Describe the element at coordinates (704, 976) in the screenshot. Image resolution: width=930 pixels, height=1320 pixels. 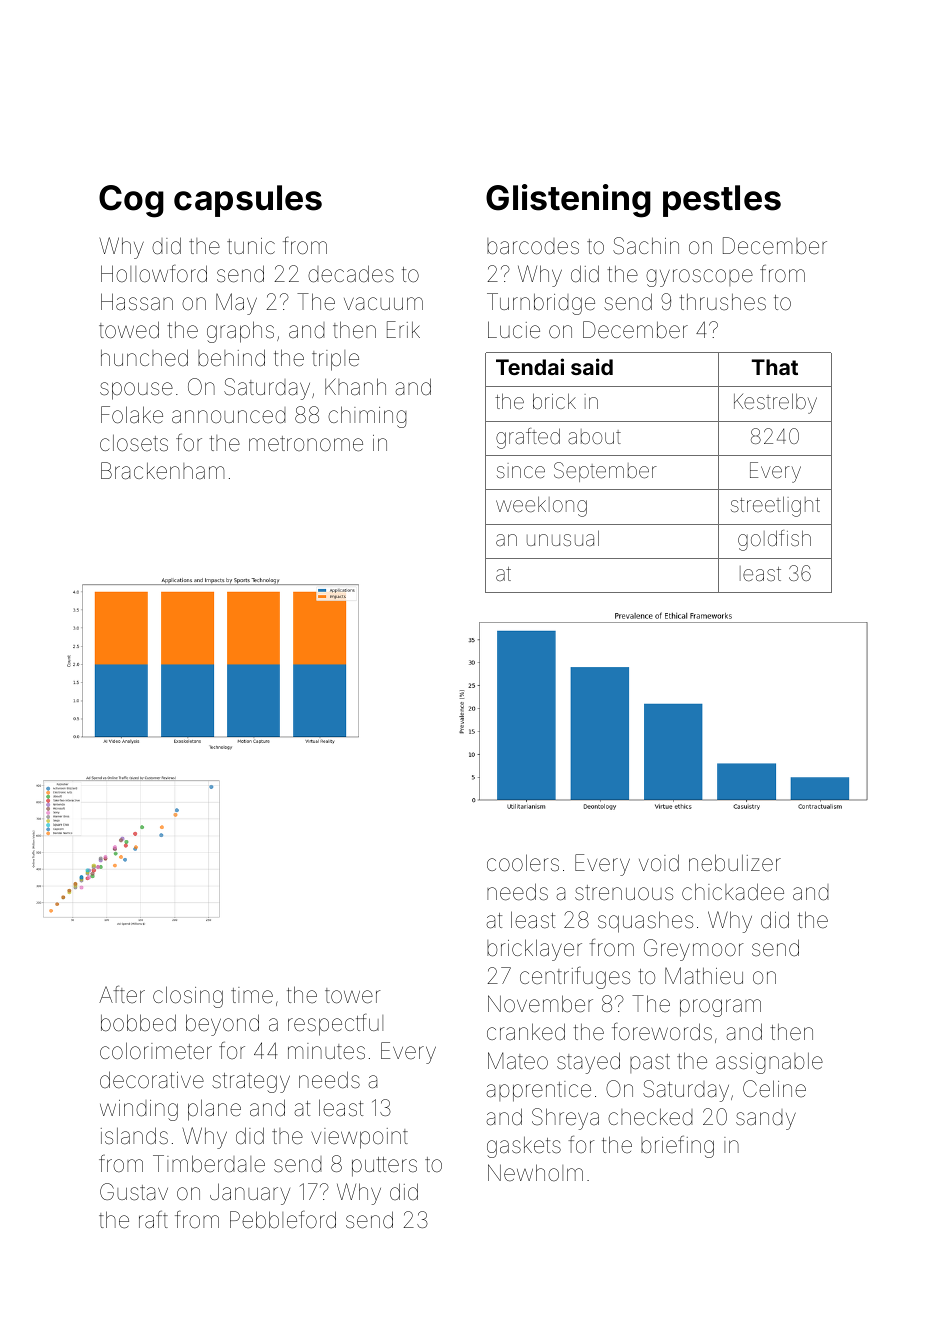
I see `Mathieu` at that location.
